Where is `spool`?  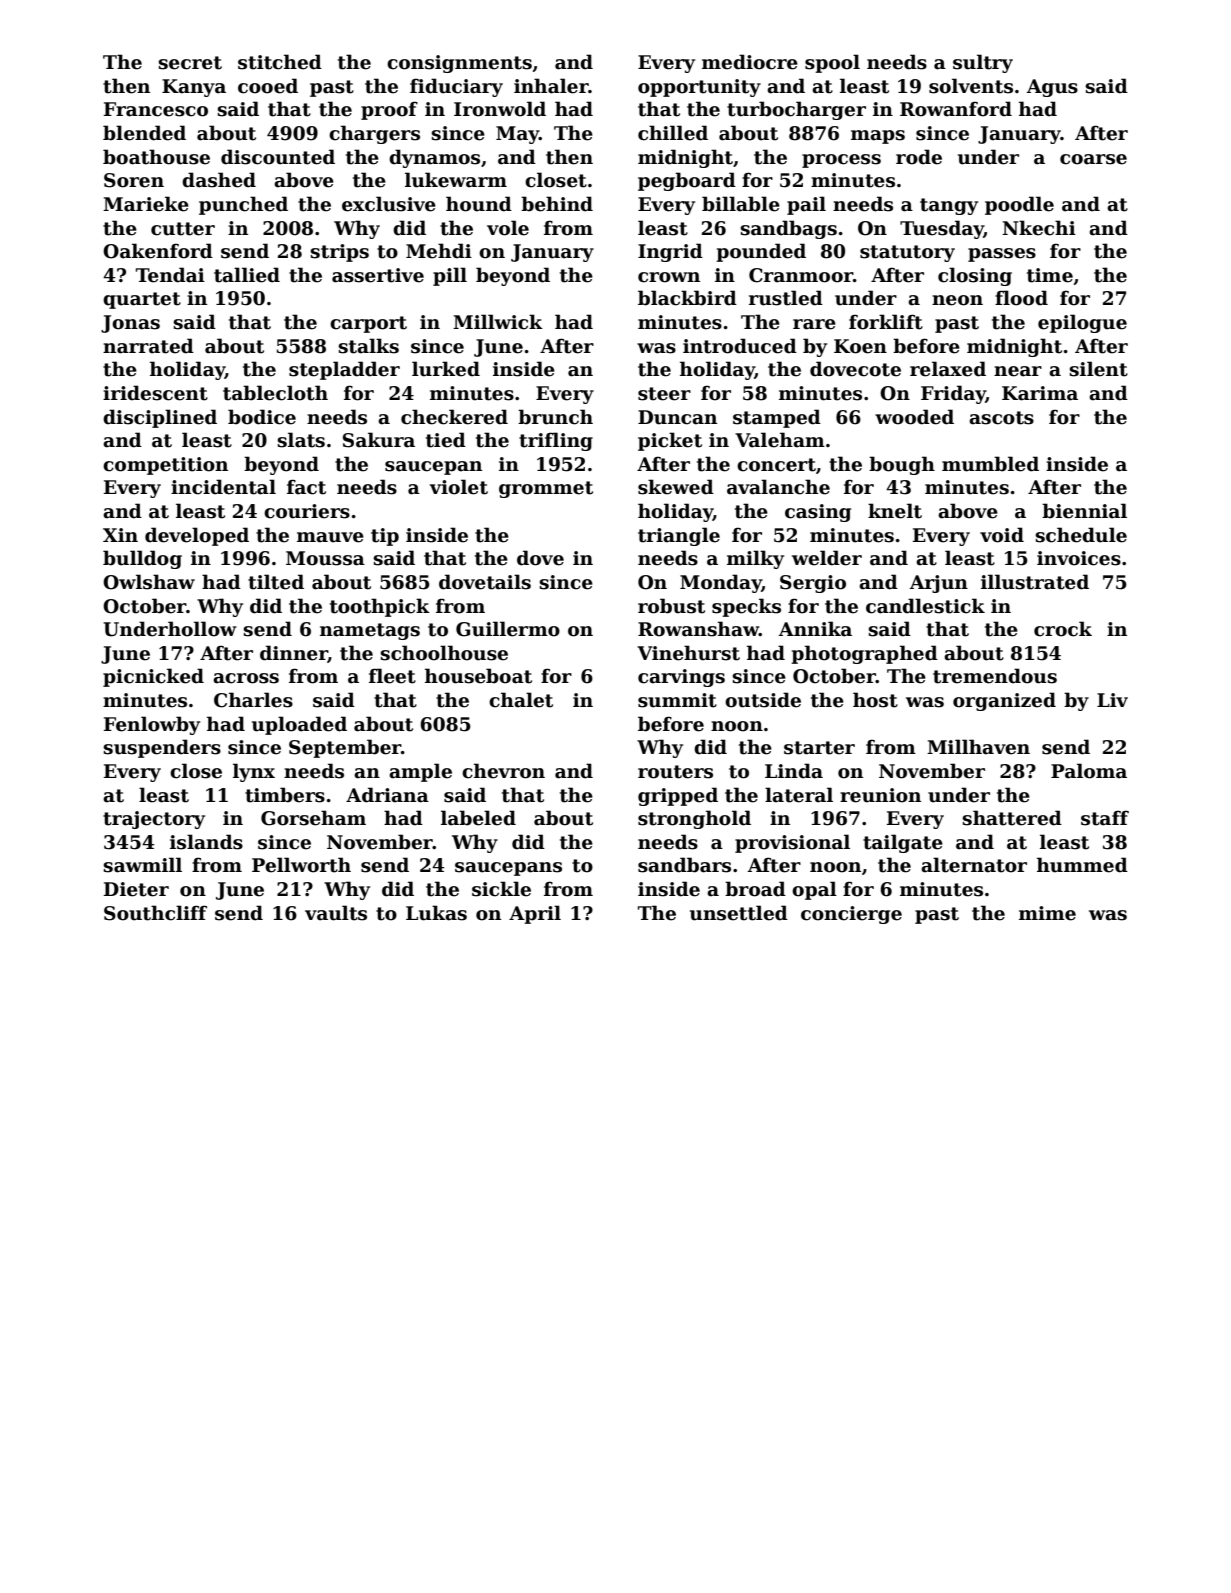 spool is located at coordinates (832, 63).
